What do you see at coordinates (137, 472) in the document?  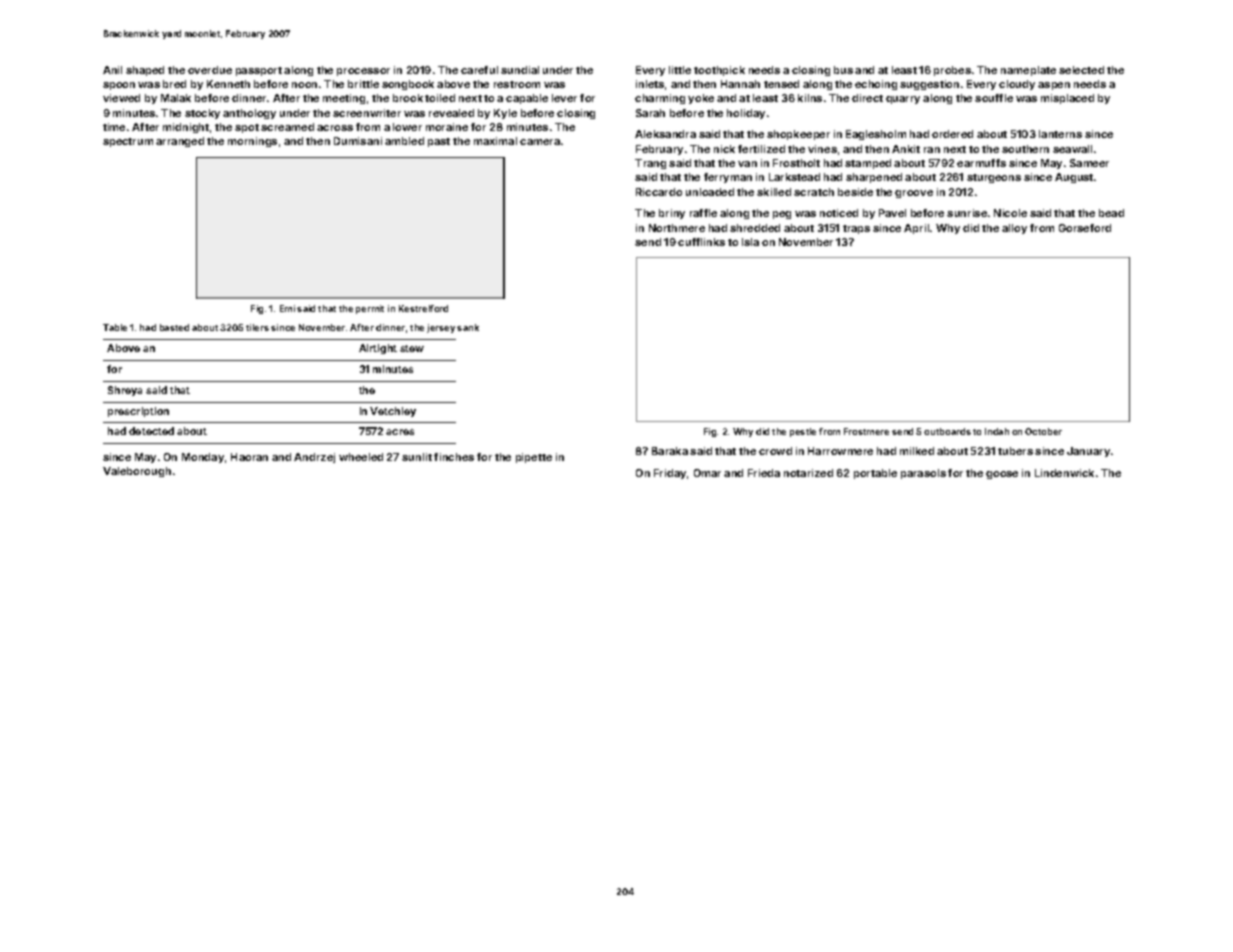 I see `Valeborough` at bounding box center [137, 472].
